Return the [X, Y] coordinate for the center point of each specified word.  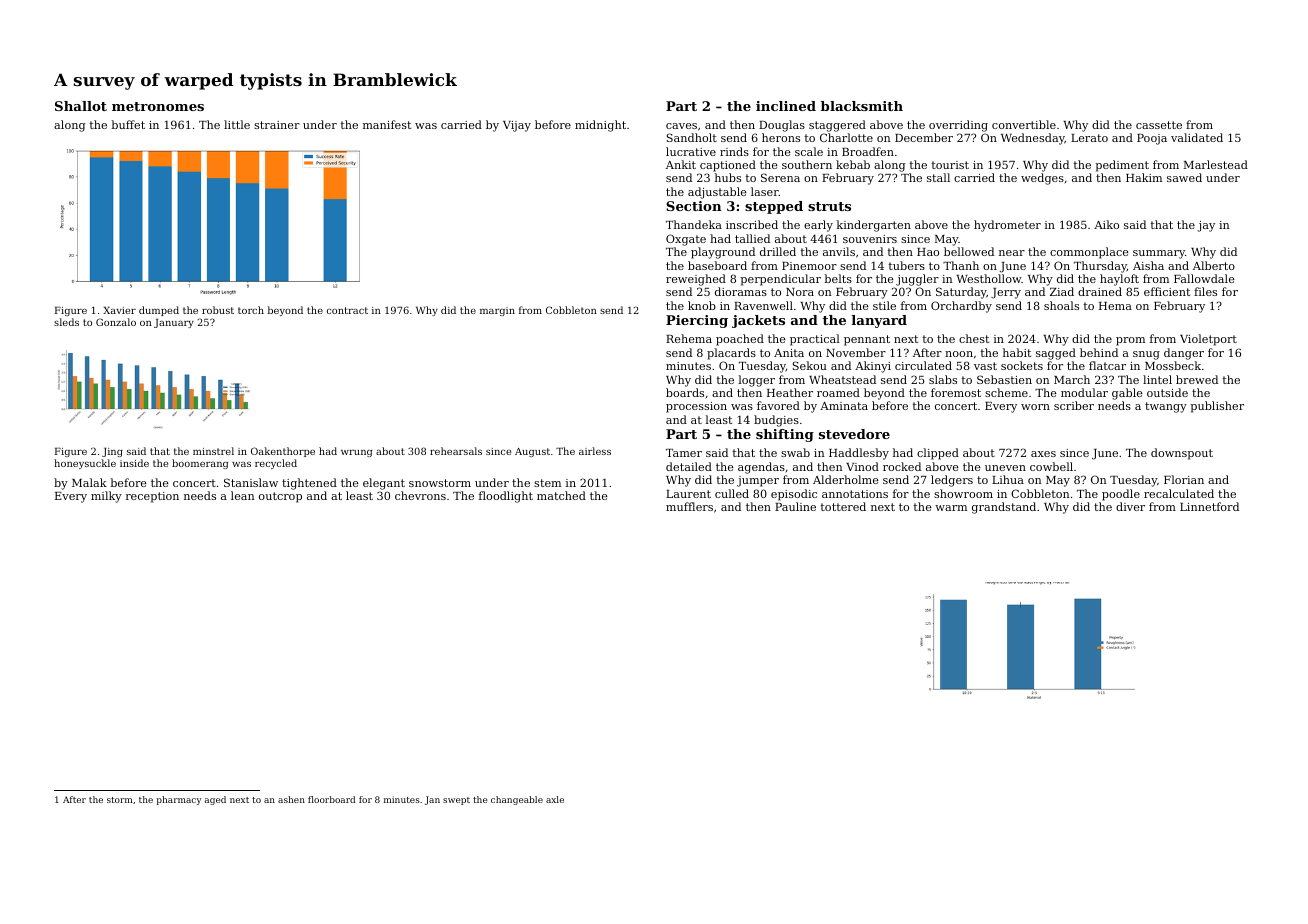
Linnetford [1209, 506]
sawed [1184, 177]
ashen [291, 799]
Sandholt [692, 137]
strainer [277, 125]
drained [1100, 291]
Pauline [795, 506]
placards [731, 354]
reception [152, 497]
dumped [159, 311]
